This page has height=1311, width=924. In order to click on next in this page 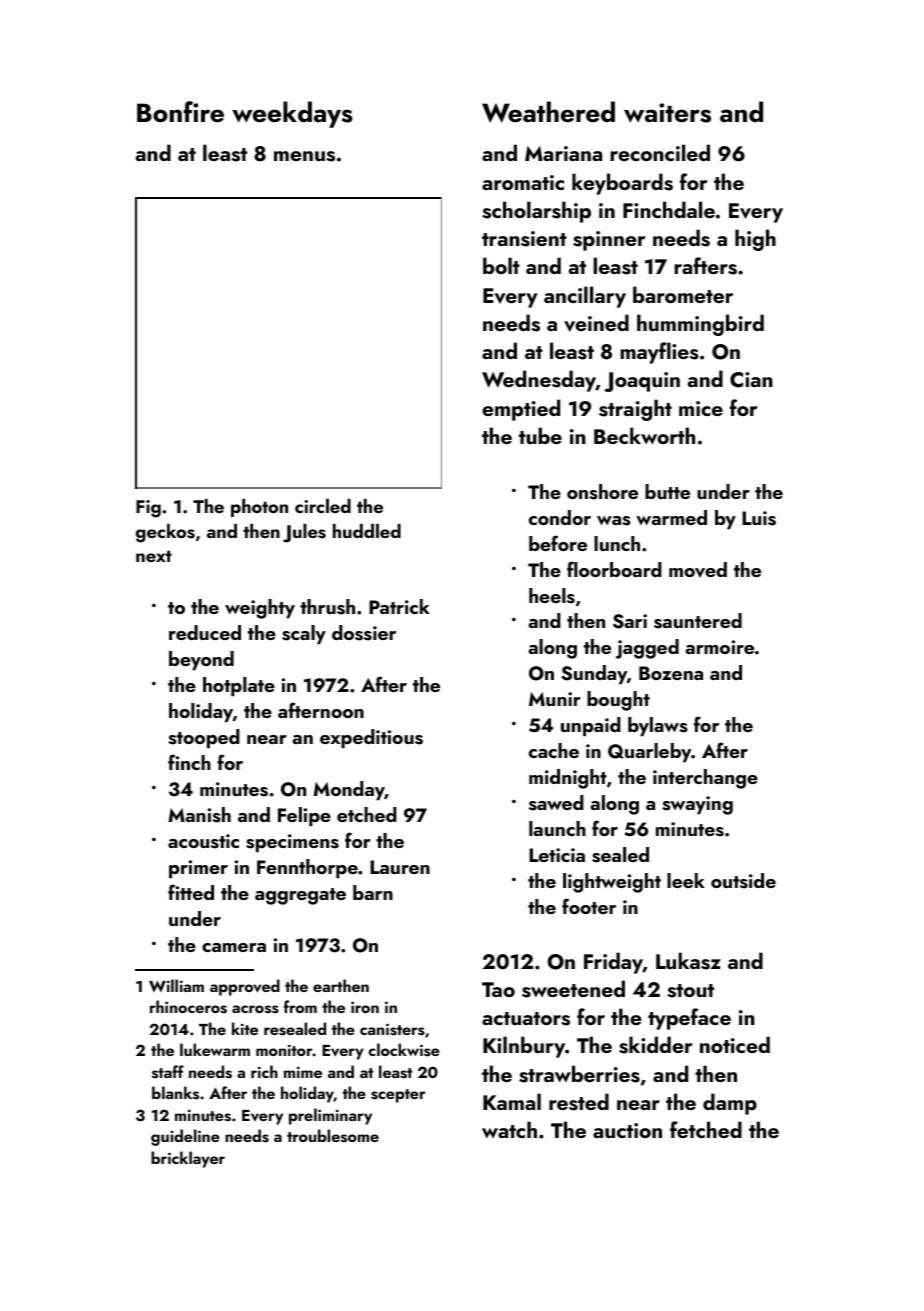, I will do `click(154, 556)`.
